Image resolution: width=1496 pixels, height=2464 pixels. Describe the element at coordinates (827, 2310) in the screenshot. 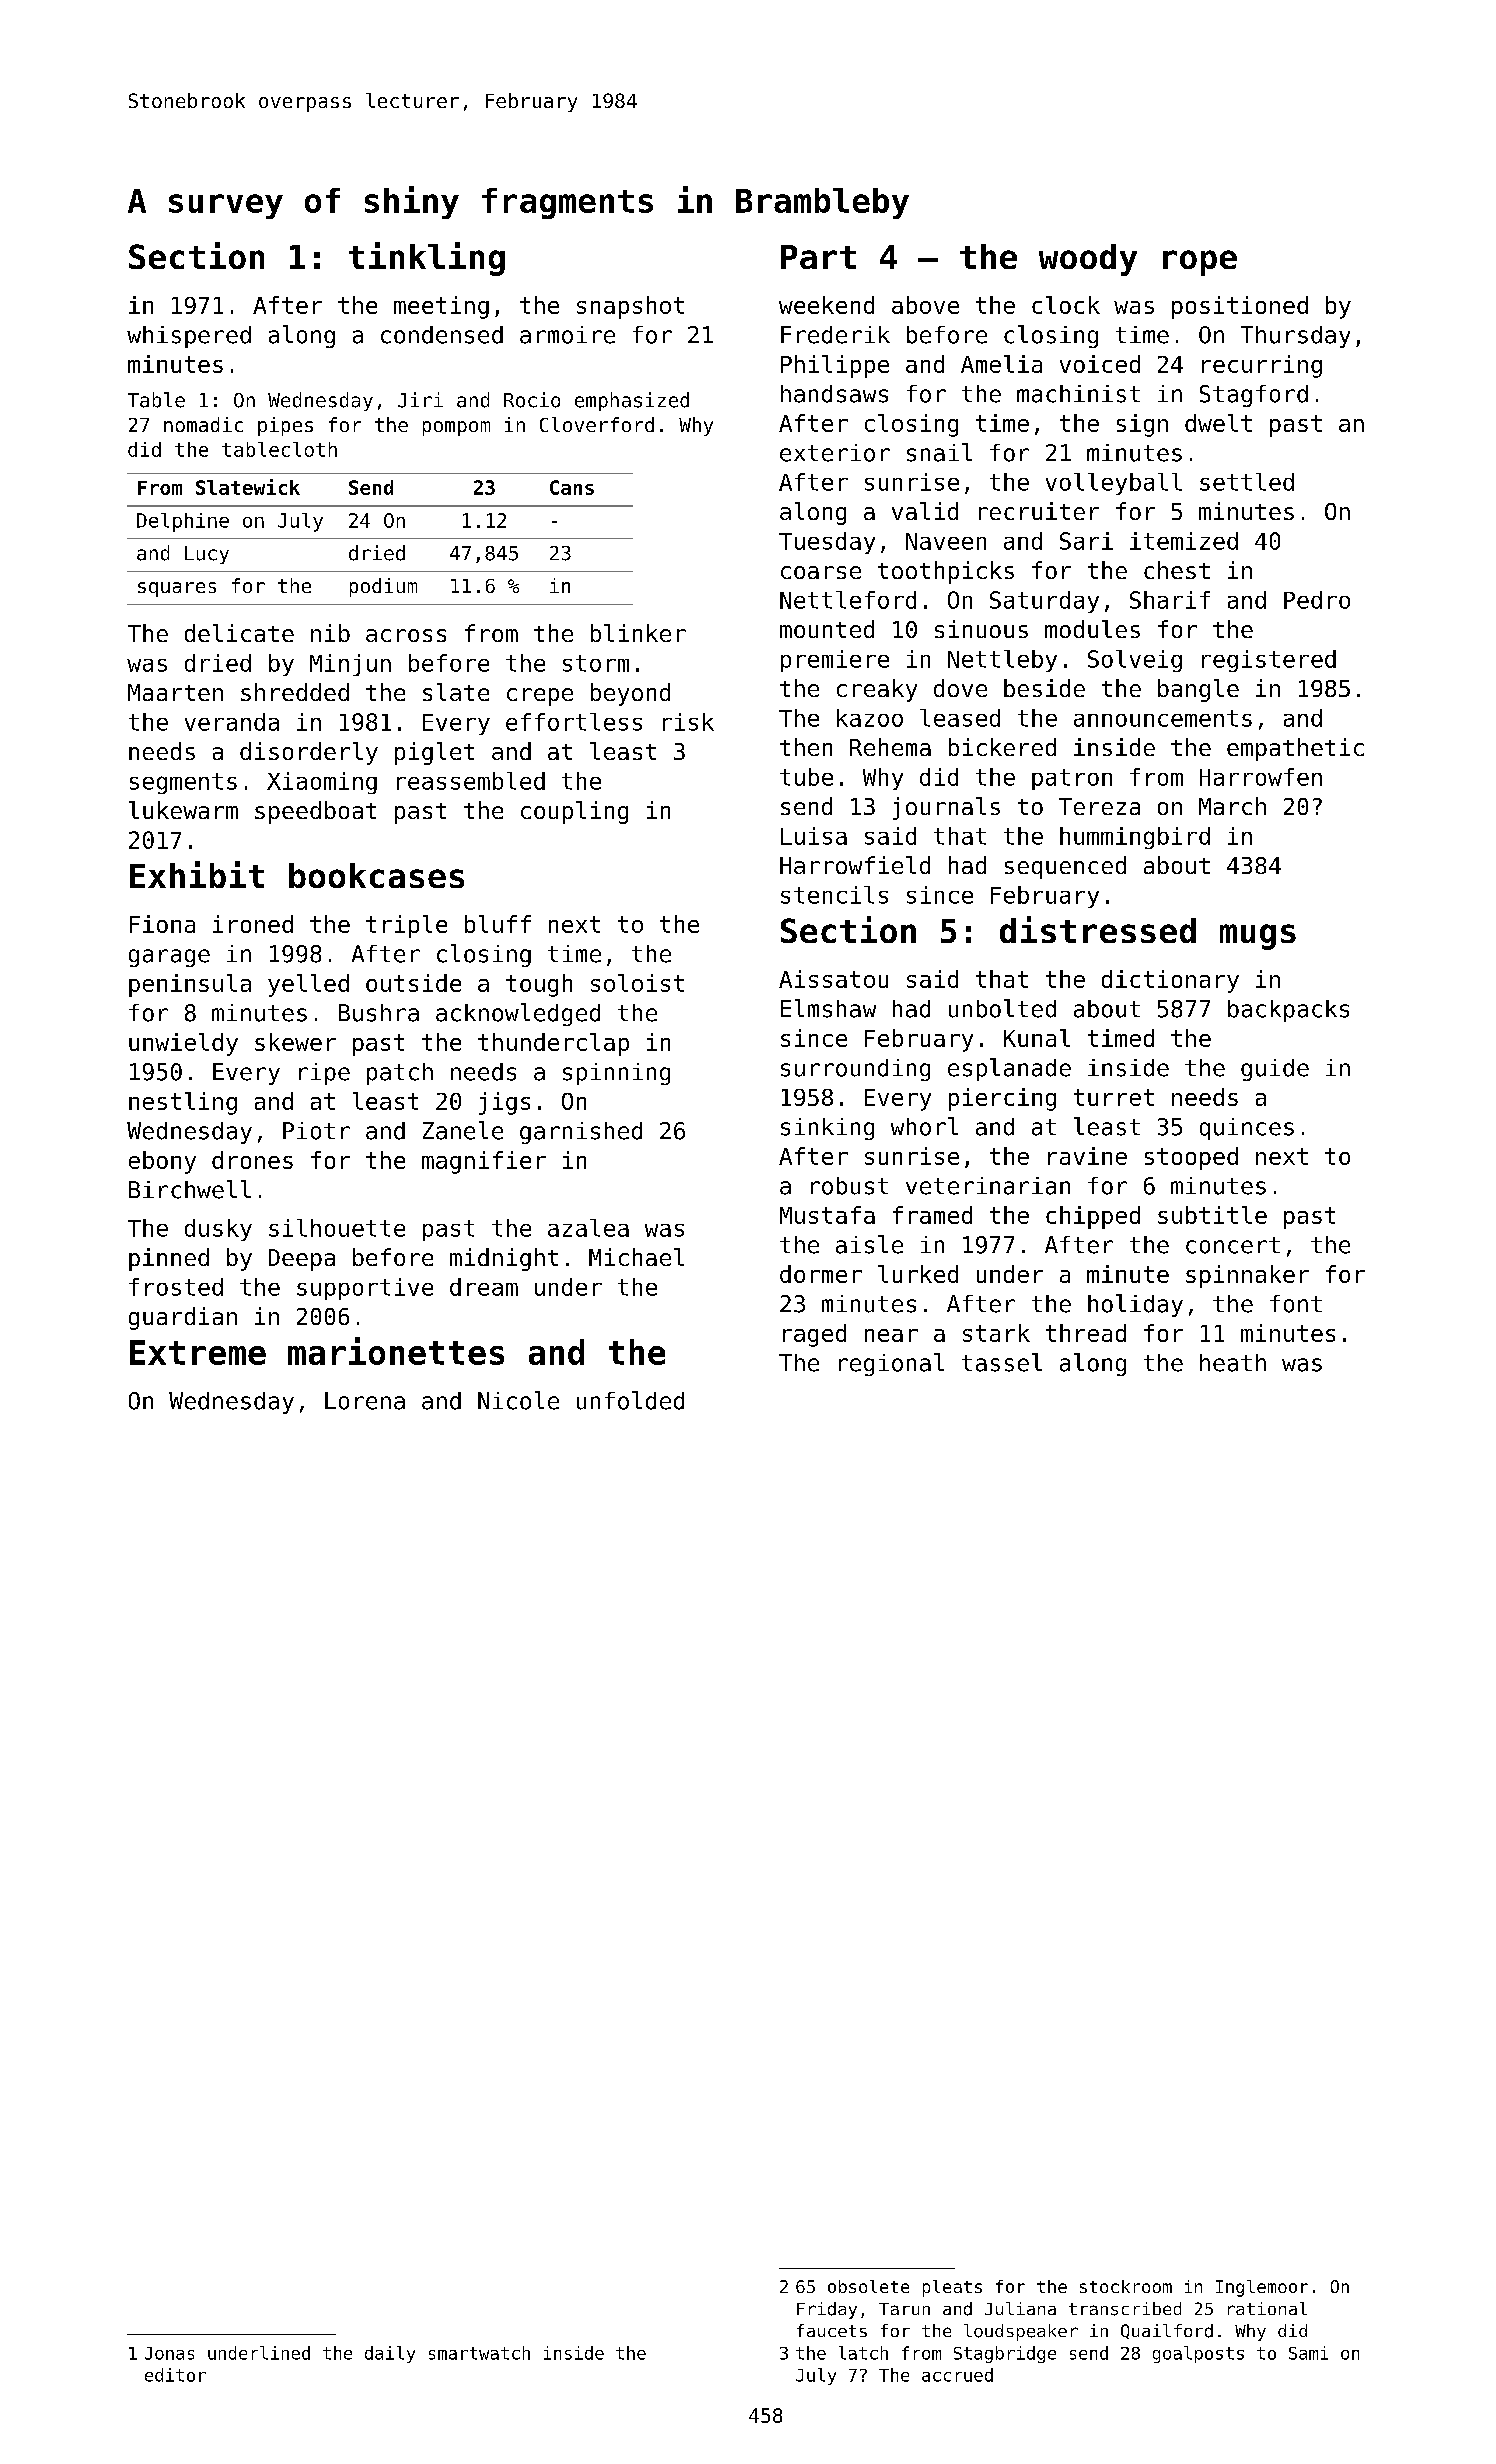

I see `Friday` at that location.
